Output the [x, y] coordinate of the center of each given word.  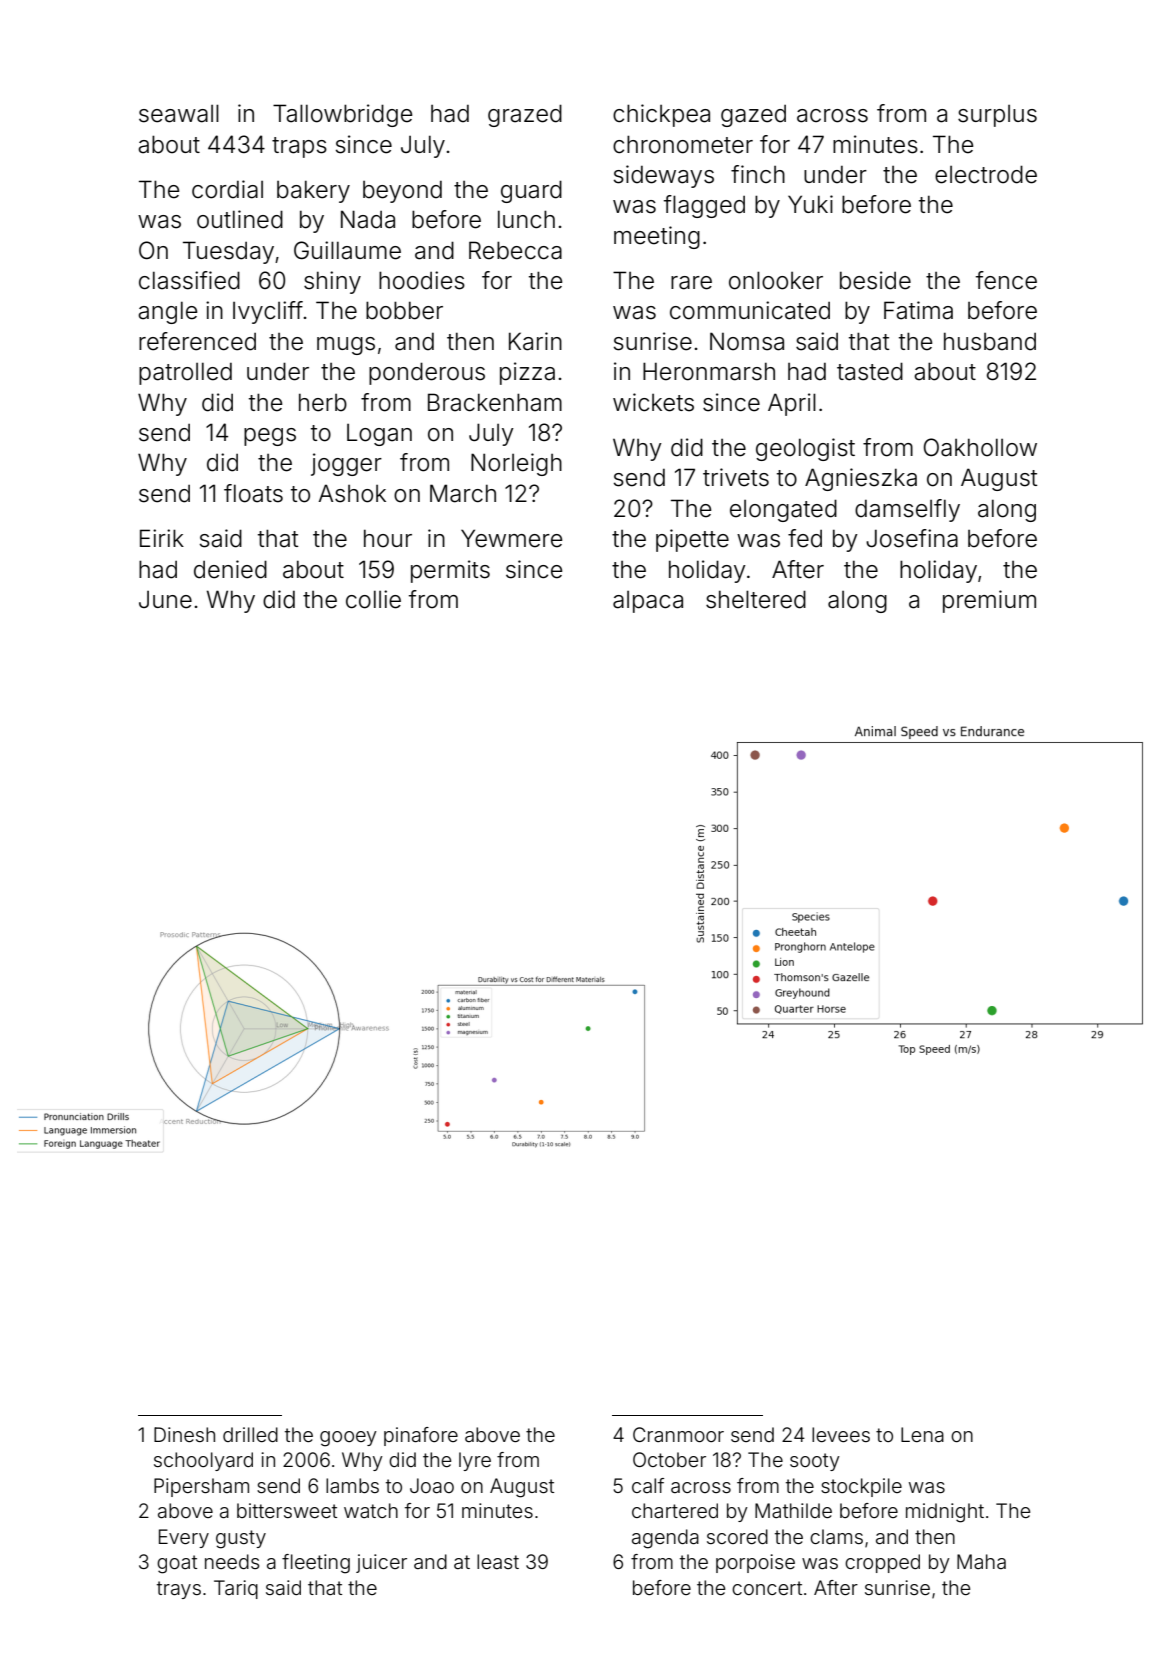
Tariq [236, 1589]
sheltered [756, 599]
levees [841, 1434]
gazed [753, 116]
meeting [657, 237]
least [498, 1561]
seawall [179, 113]
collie [373, 599]
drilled [250, 1434]
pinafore [421, 1436]
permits [450, 571]
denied [230, 569]
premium [989, 601]
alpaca [648, 602]
